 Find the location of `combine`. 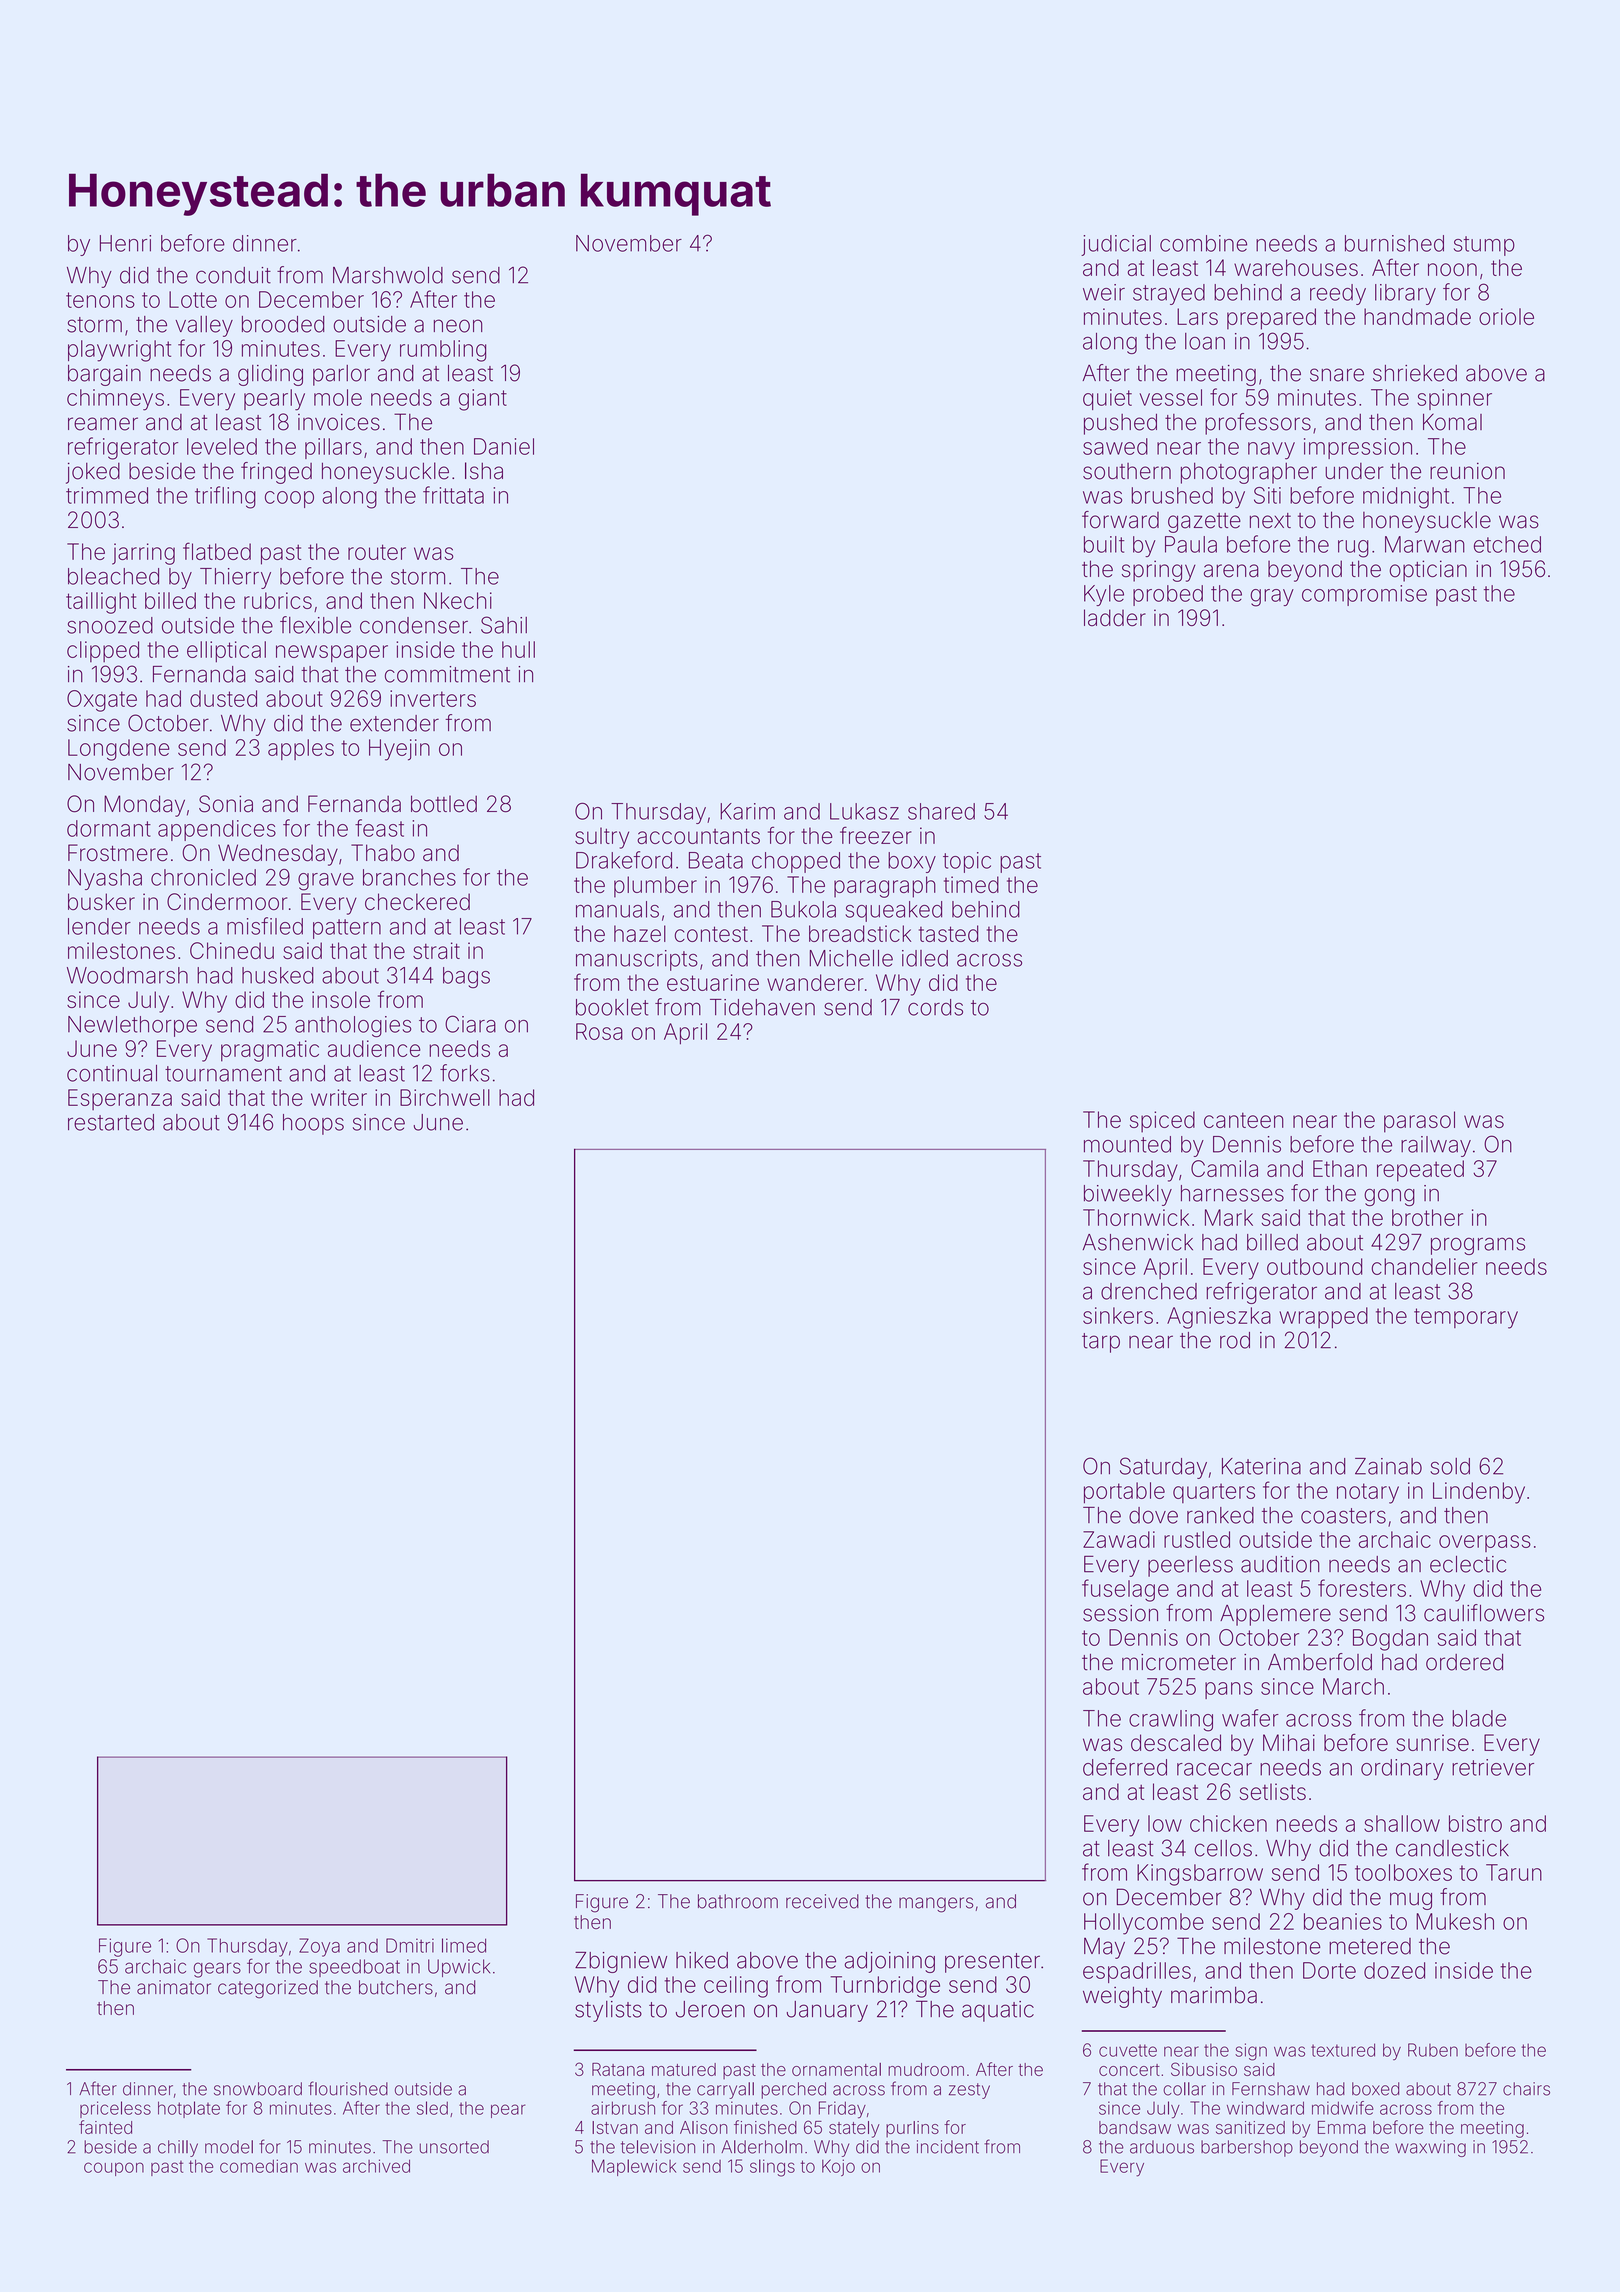

combine is located at coordinates (1203, 243).
